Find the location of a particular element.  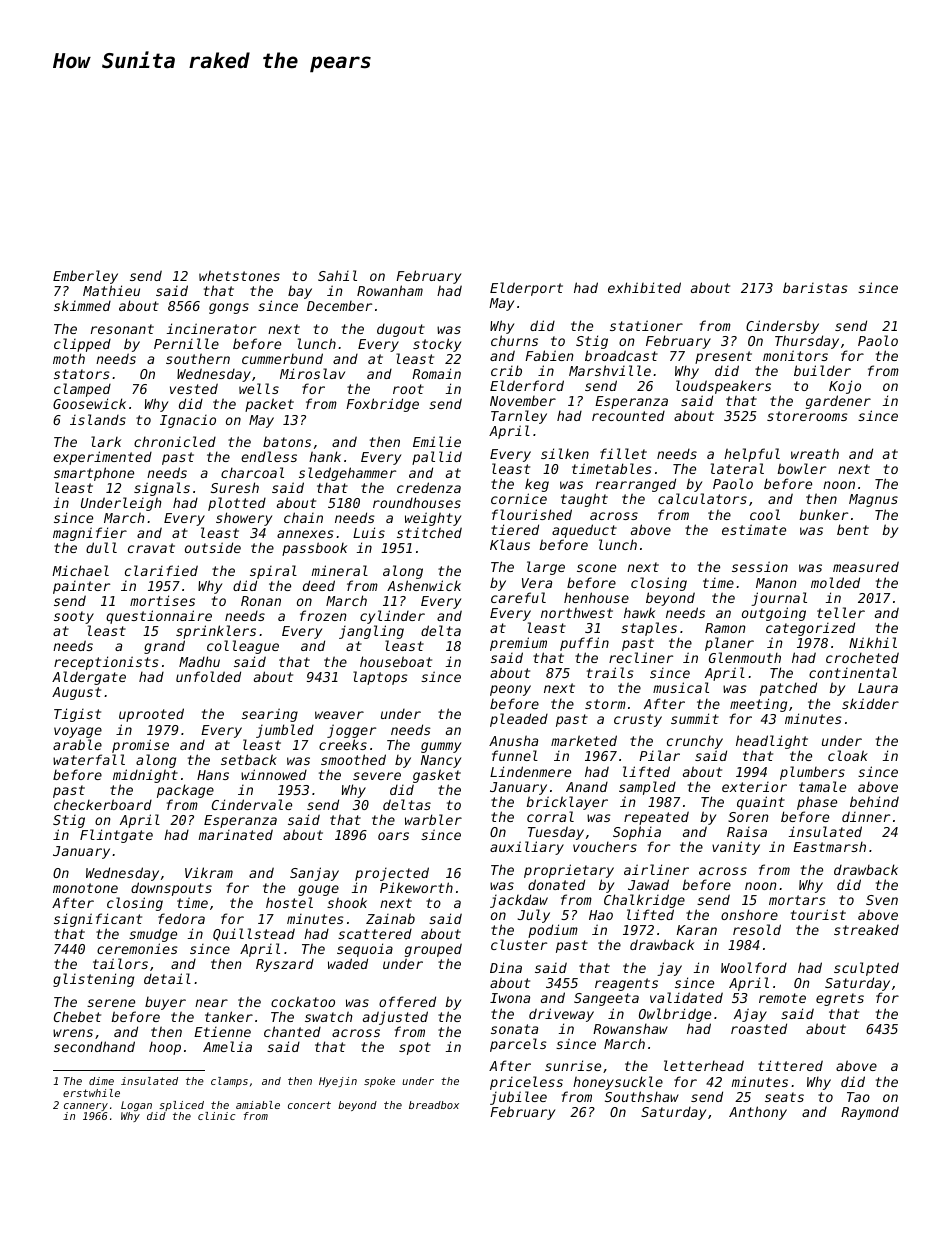

jogger is located at coordinates (351, 731).
